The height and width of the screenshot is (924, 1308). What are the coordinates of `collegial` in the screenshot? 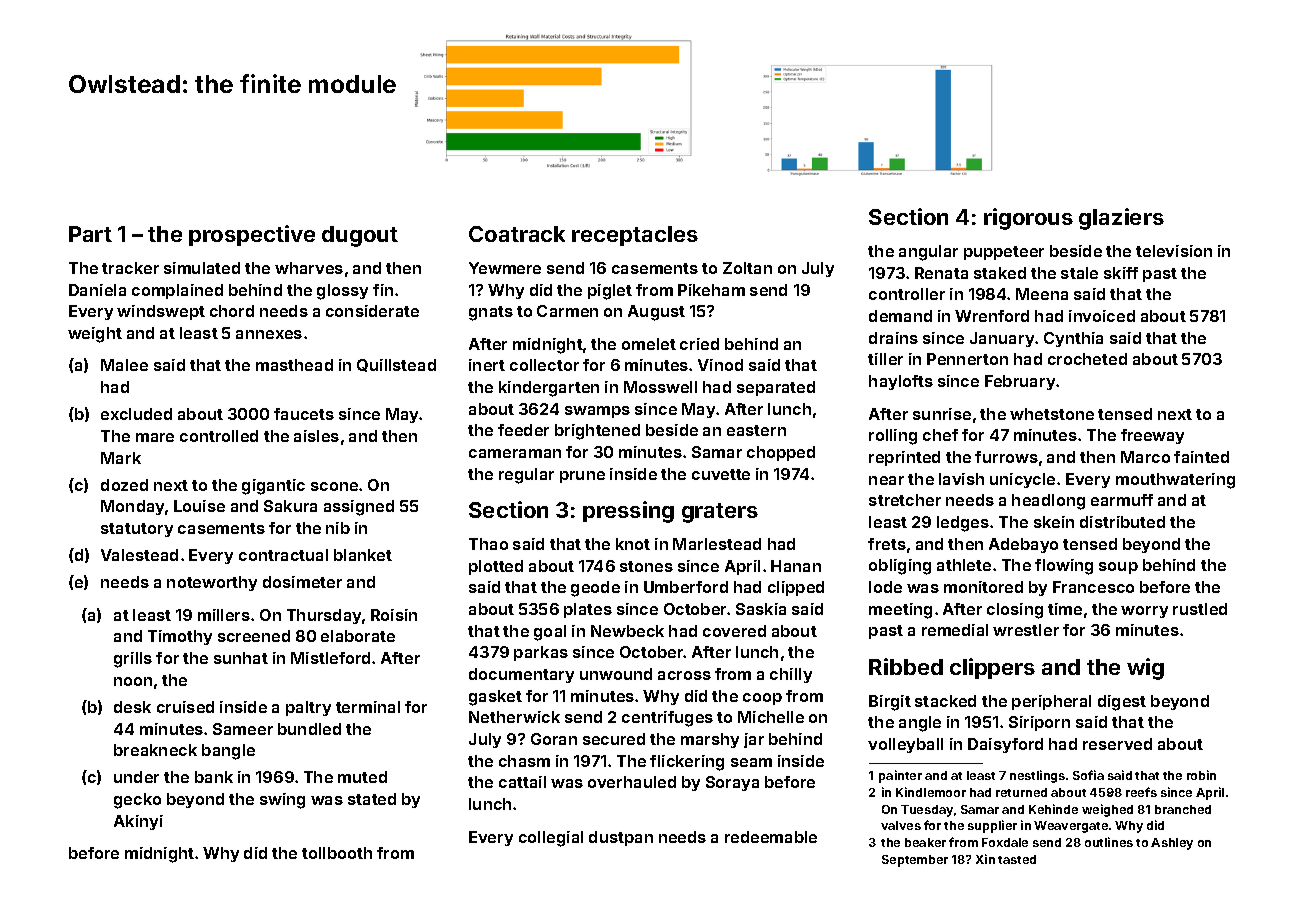 It's located at (551, 839).
